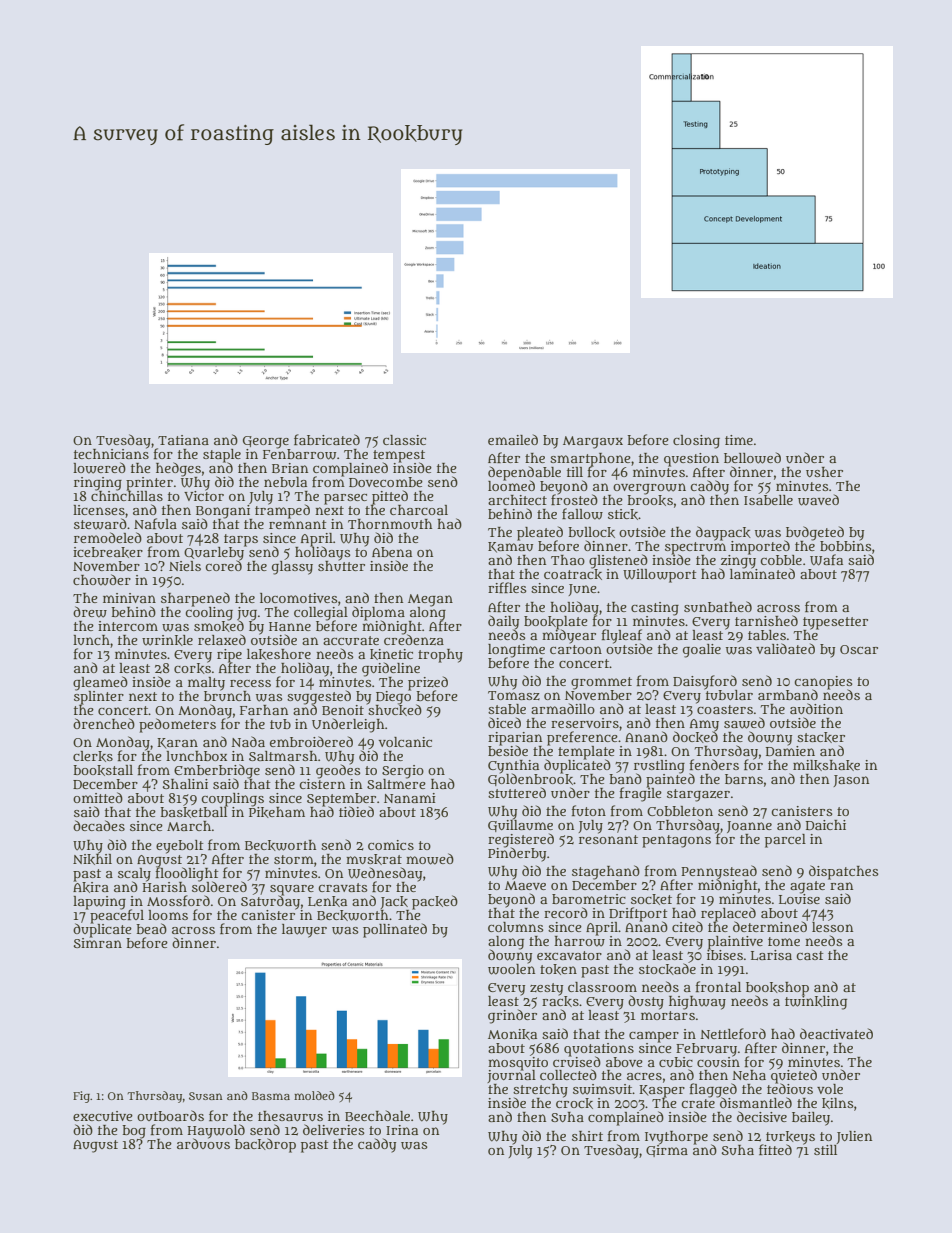 This document has height=1233, width=952. I want to click on tedious, so click(790, 1089).
